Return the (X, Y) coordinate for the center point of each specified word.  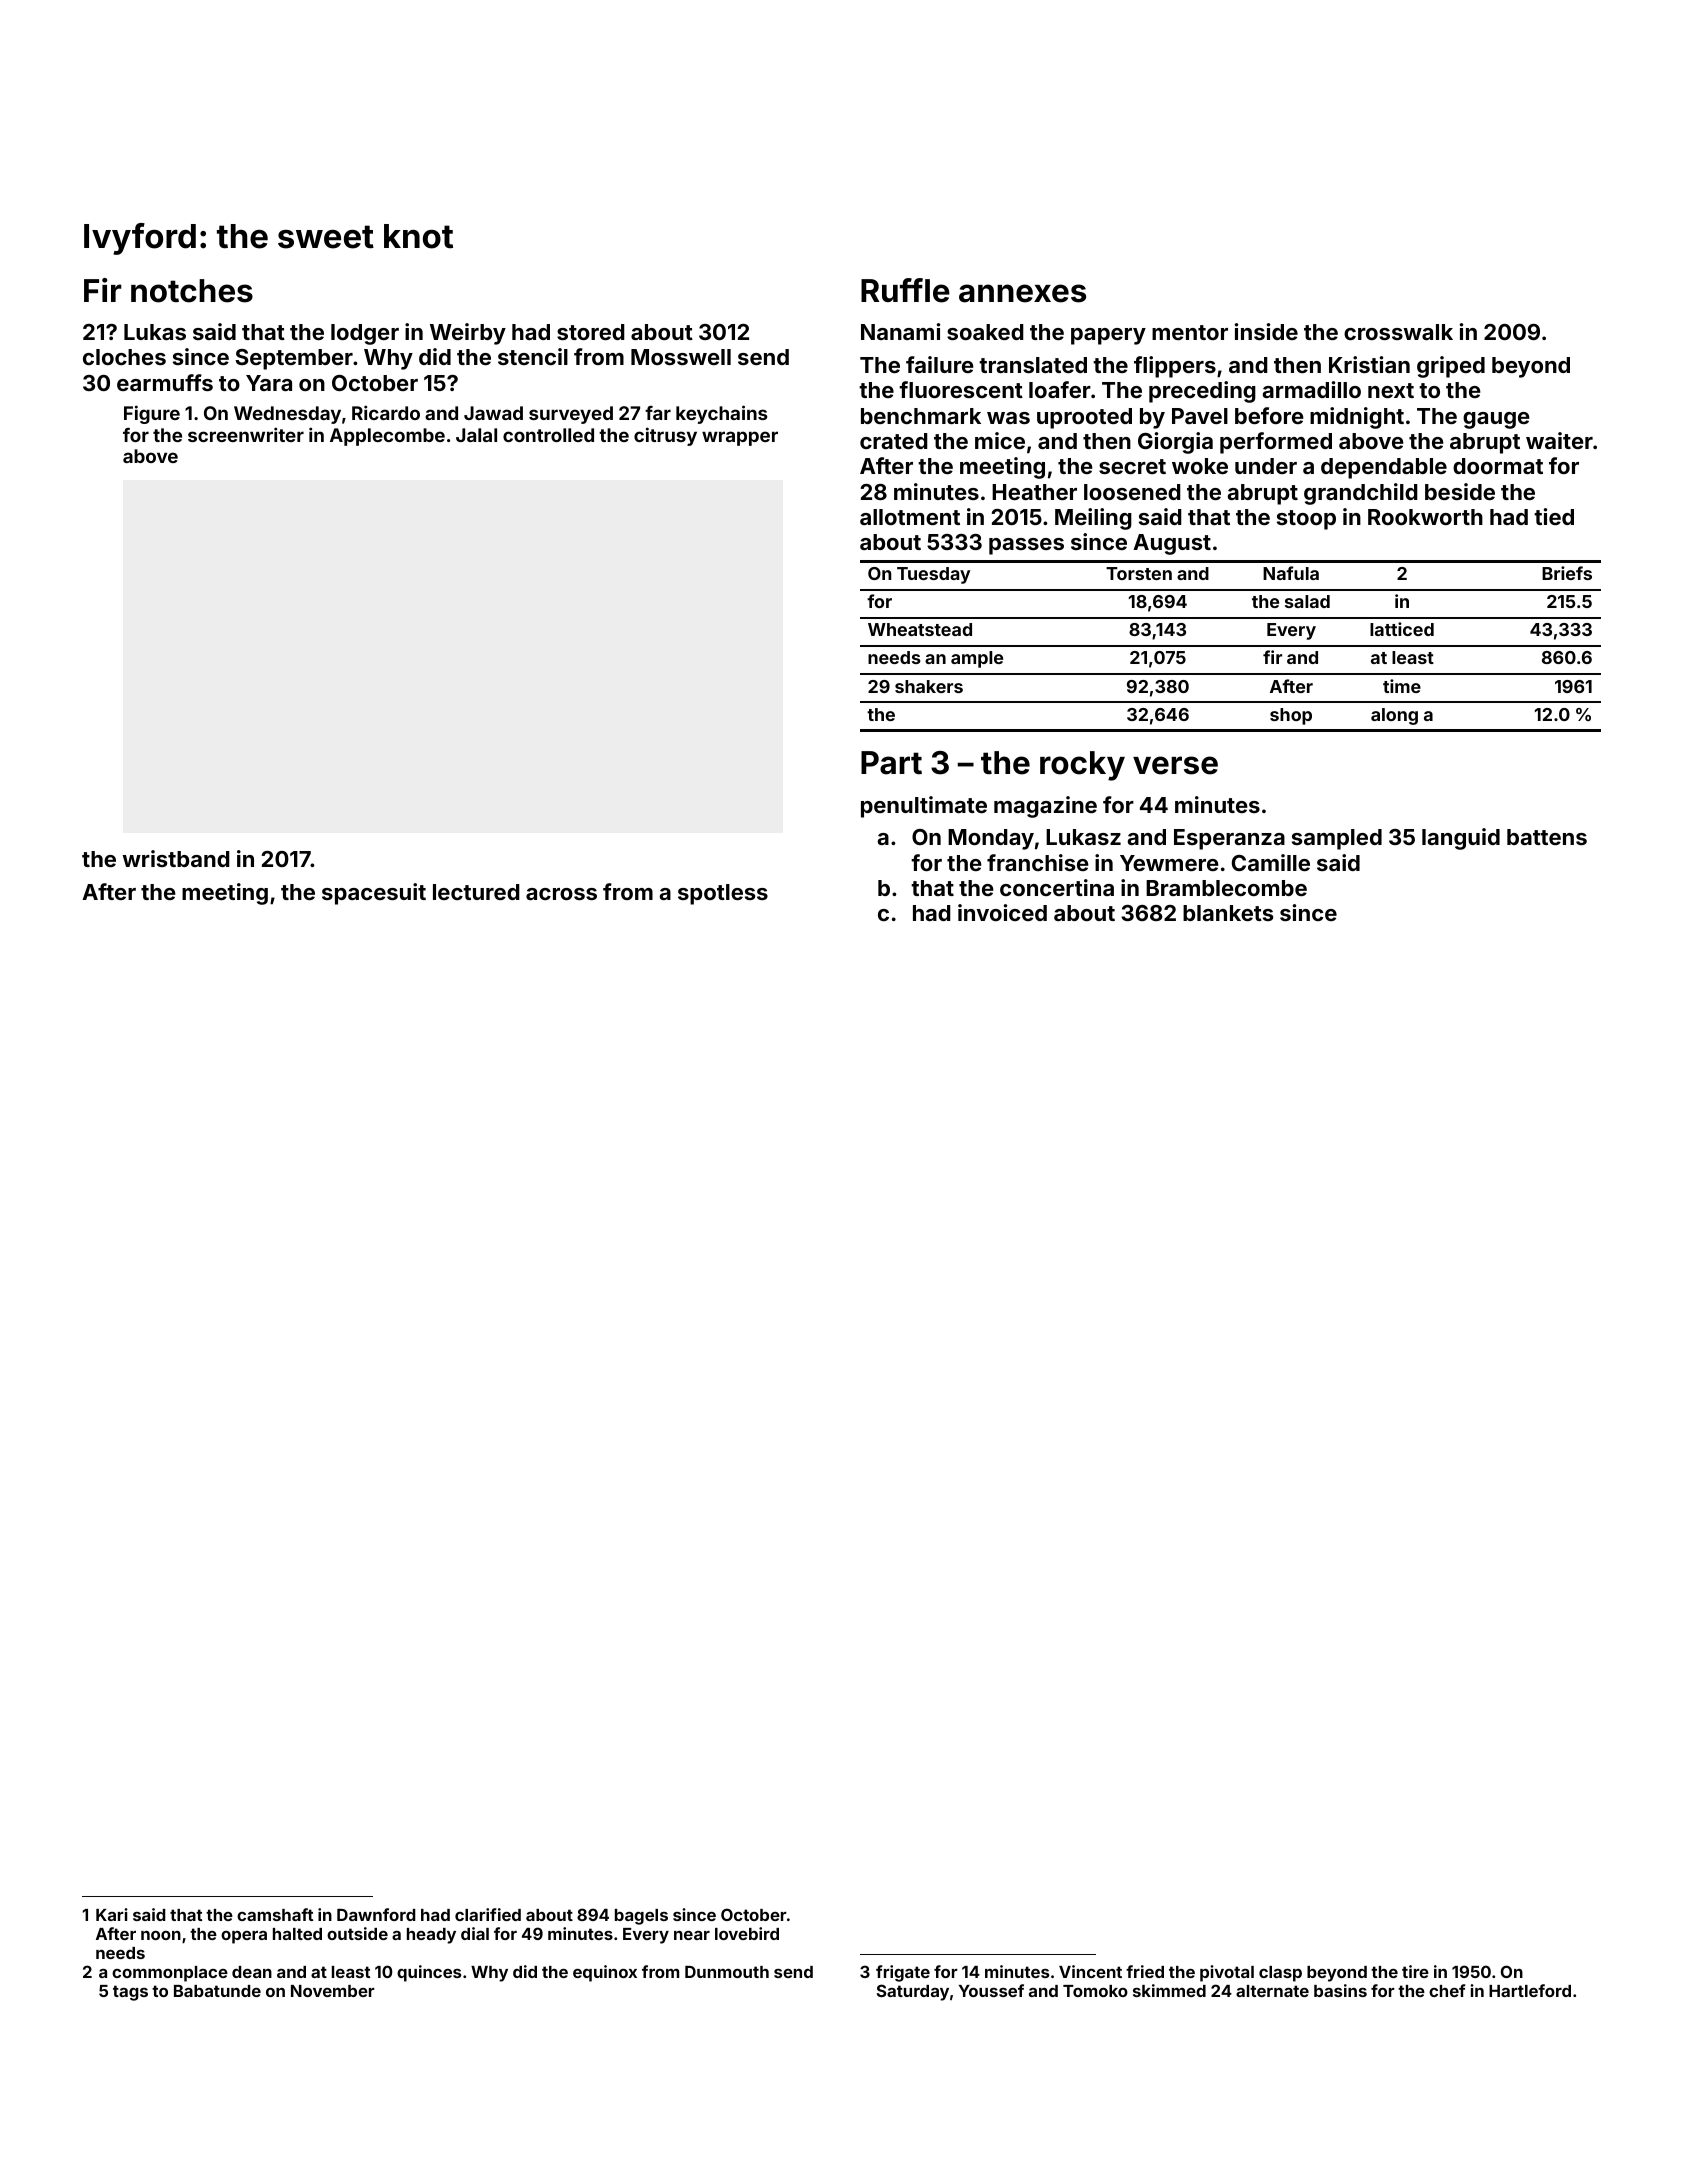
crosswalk (1398, 332)
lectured (476, 892)
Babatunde (217, 1991)
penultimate (924, 807)
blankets (1228, 913)
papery (1108, 336)
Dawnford (376, 1914)
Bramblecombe (1226, 888)
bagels (641, 1917)
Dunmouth (727, 1972)
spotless (723, 894)
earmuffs (165, 382)
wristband (176, 858)
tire (1415, 1971)
